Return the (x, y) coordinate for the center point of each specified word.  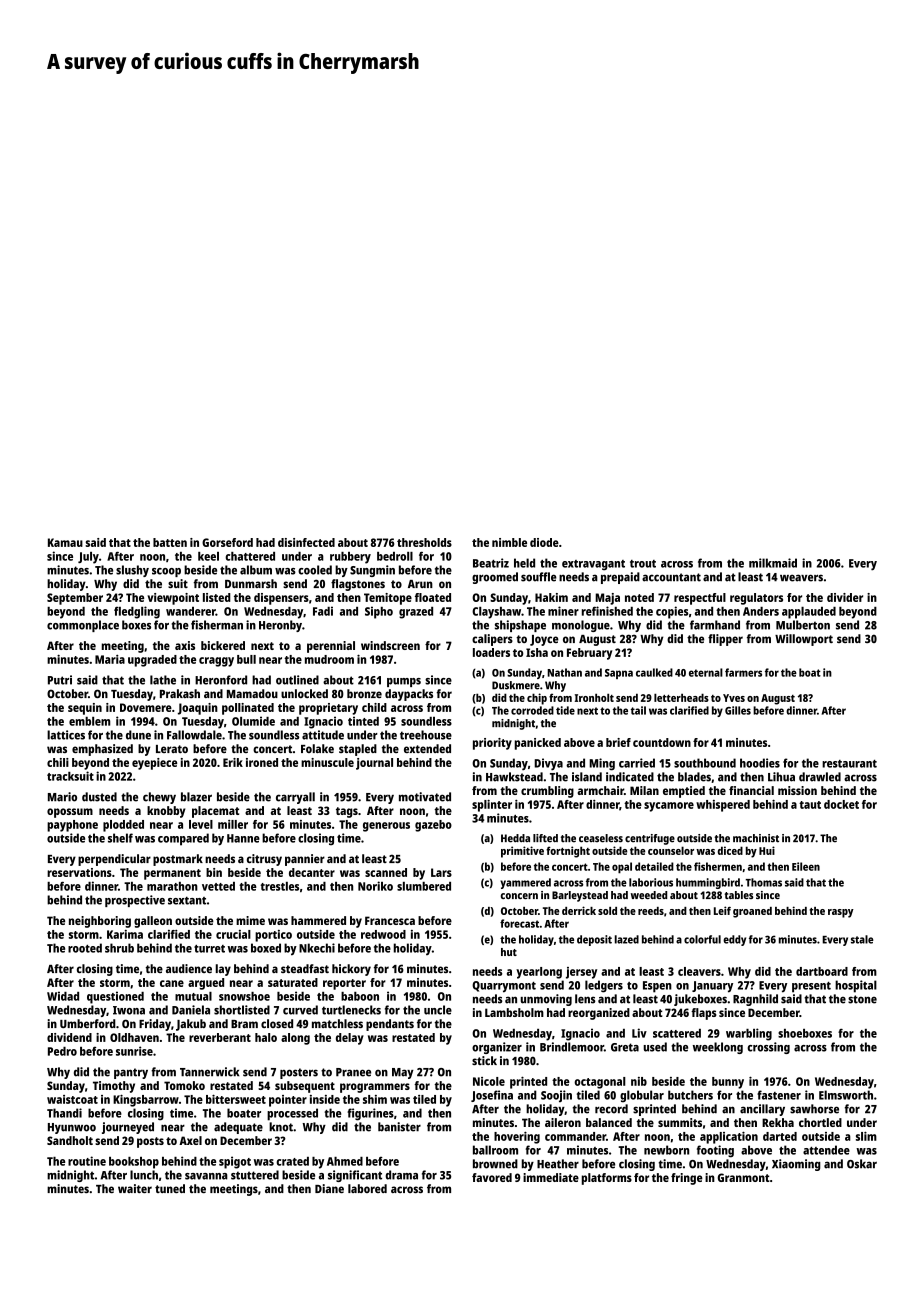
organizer (497, 1048)
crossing (768, 1048)
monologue (581, 626)
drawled (820, 777)
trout (643, 564)
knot (281, 1127)
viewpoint (173, 599)
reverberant (220, 1037)
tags (347, 812)
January (712, 987)
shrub (119, 948)
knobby (166, 812)
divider (845, 597)
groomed (495, 578)
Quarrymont (504, 987)
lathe (163, 680)
